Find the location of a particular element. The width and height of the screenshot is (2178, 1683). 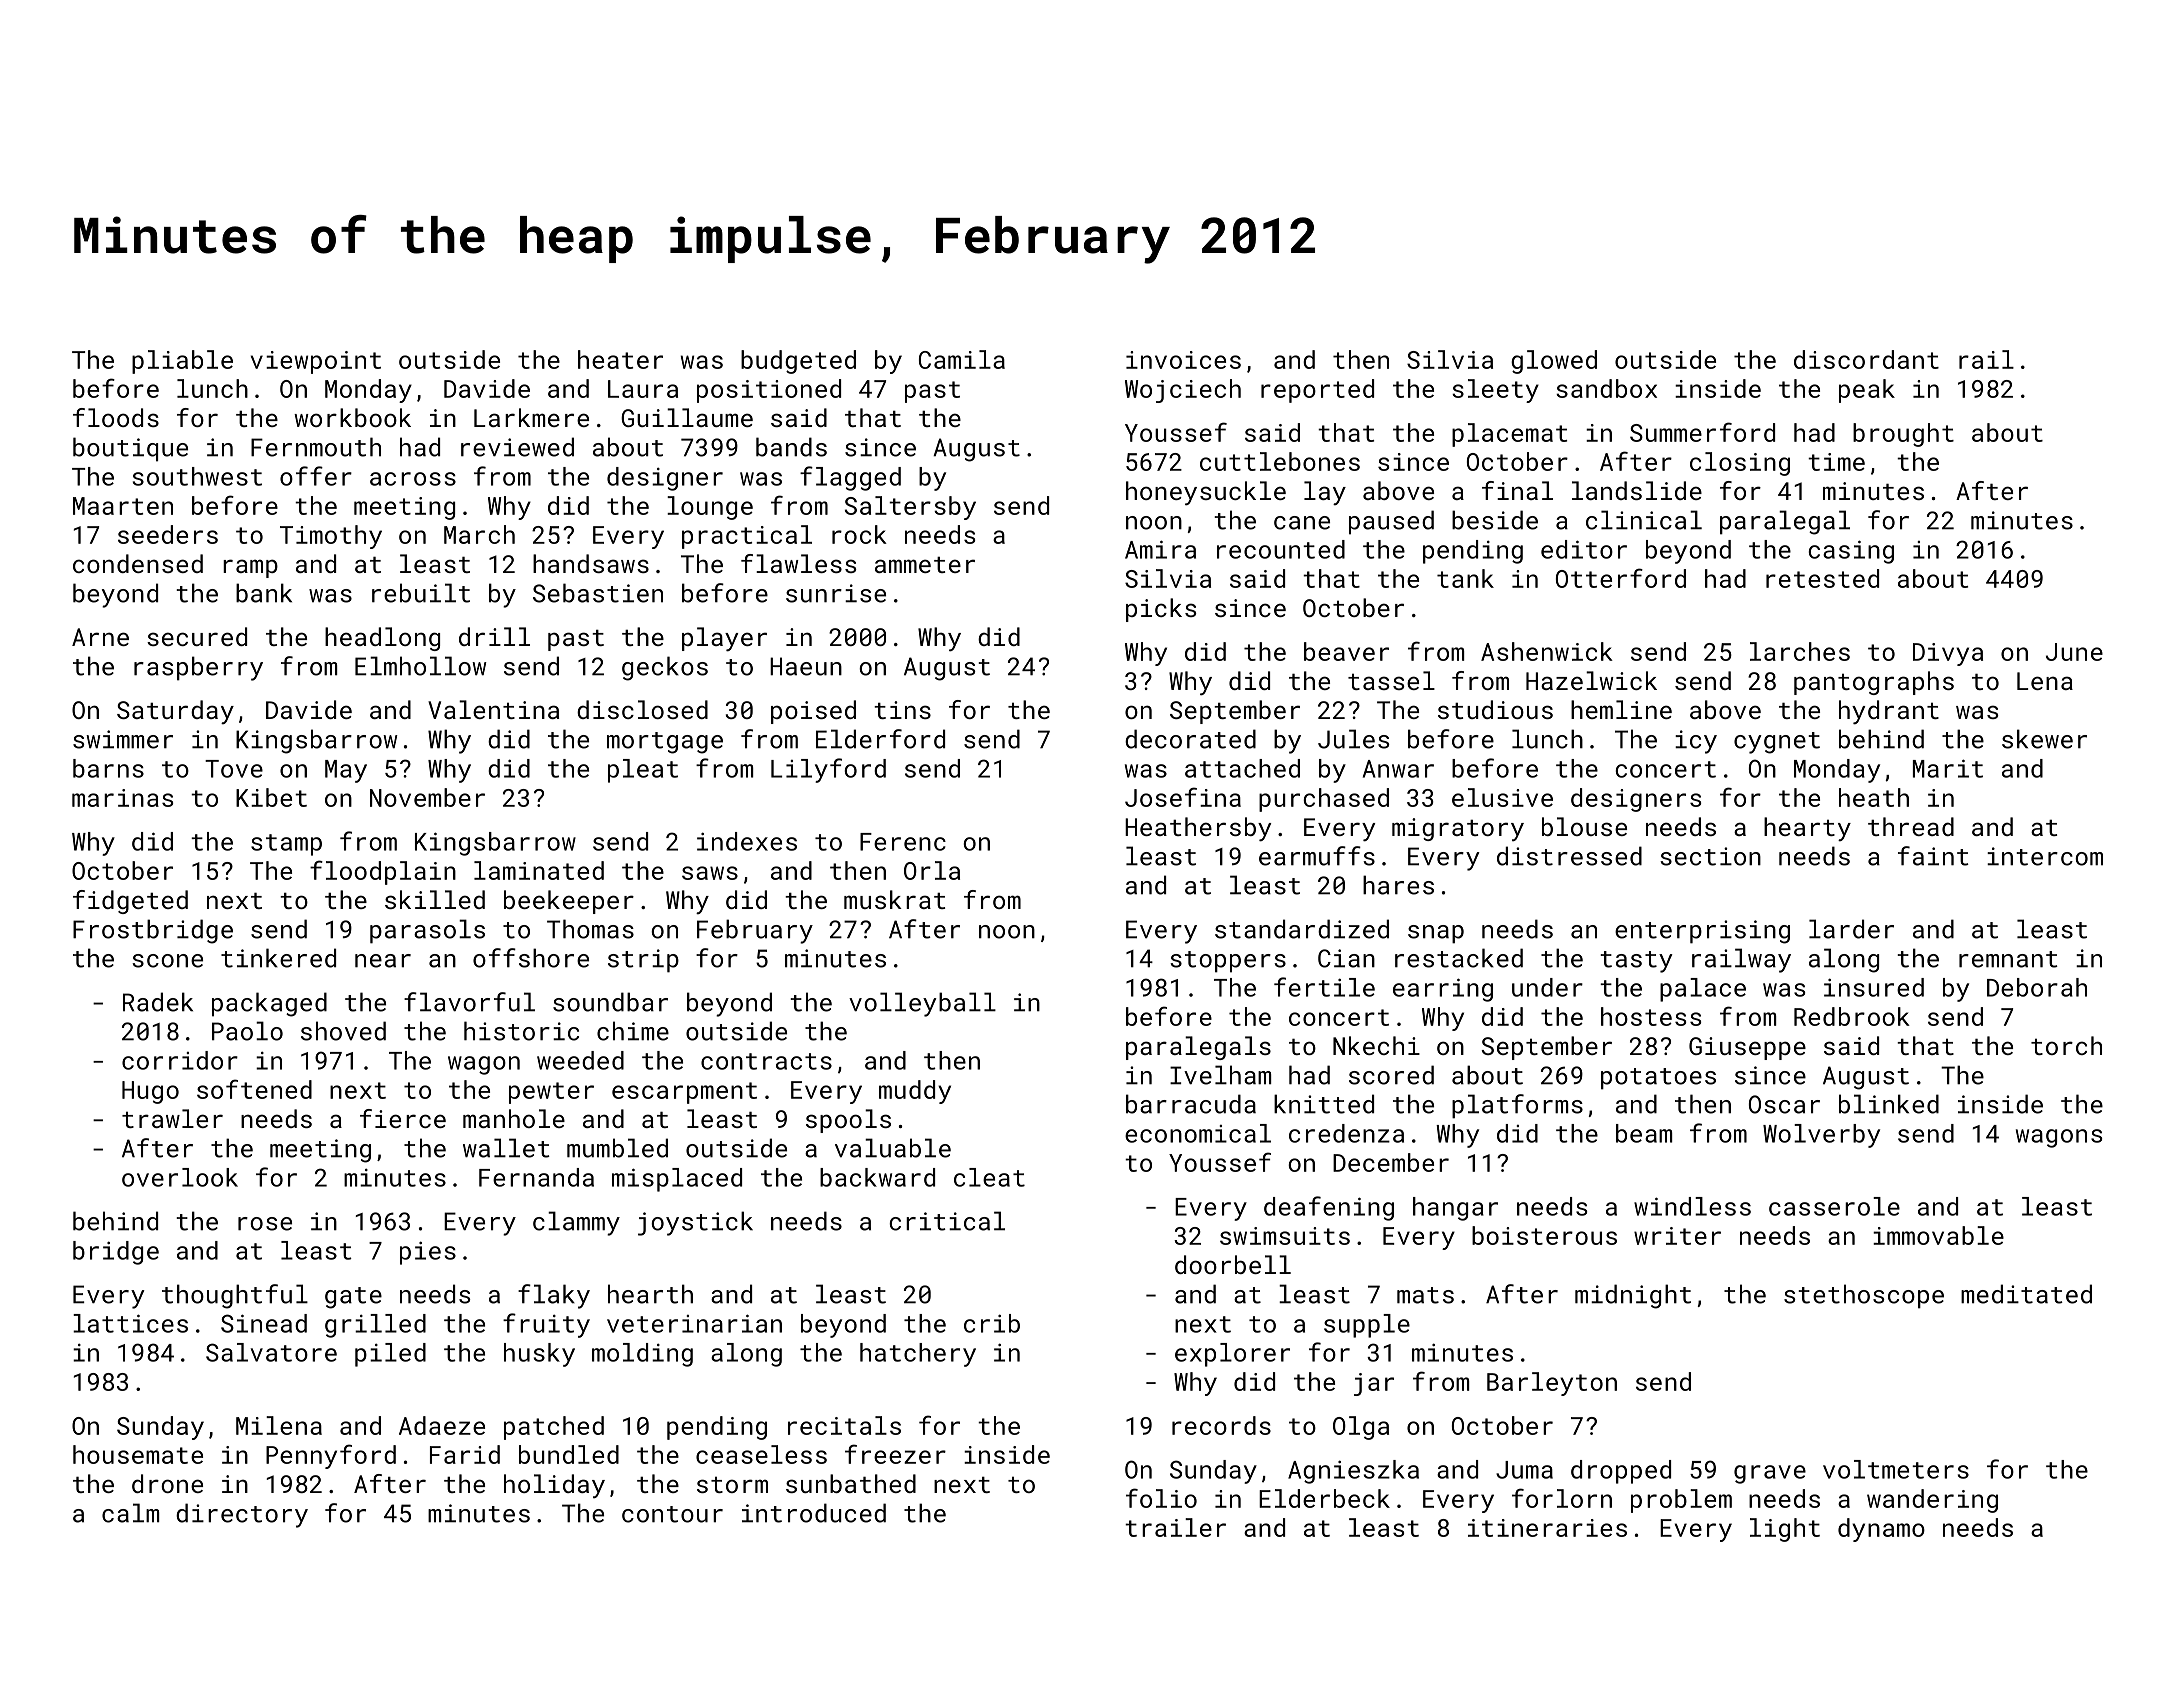

meditated is located at coordinates (2026, 1294).
